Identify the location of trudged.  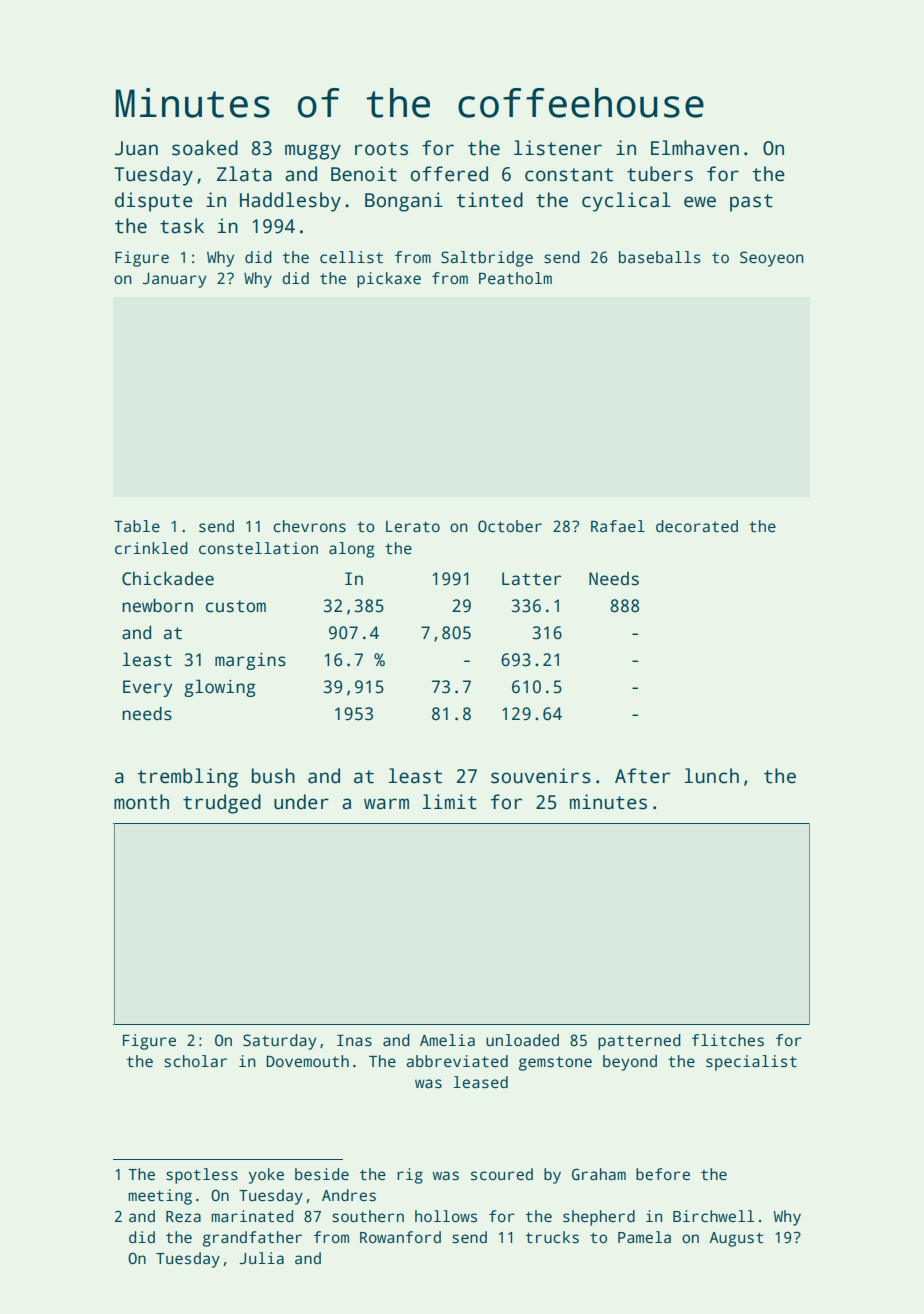
(222, 804).
